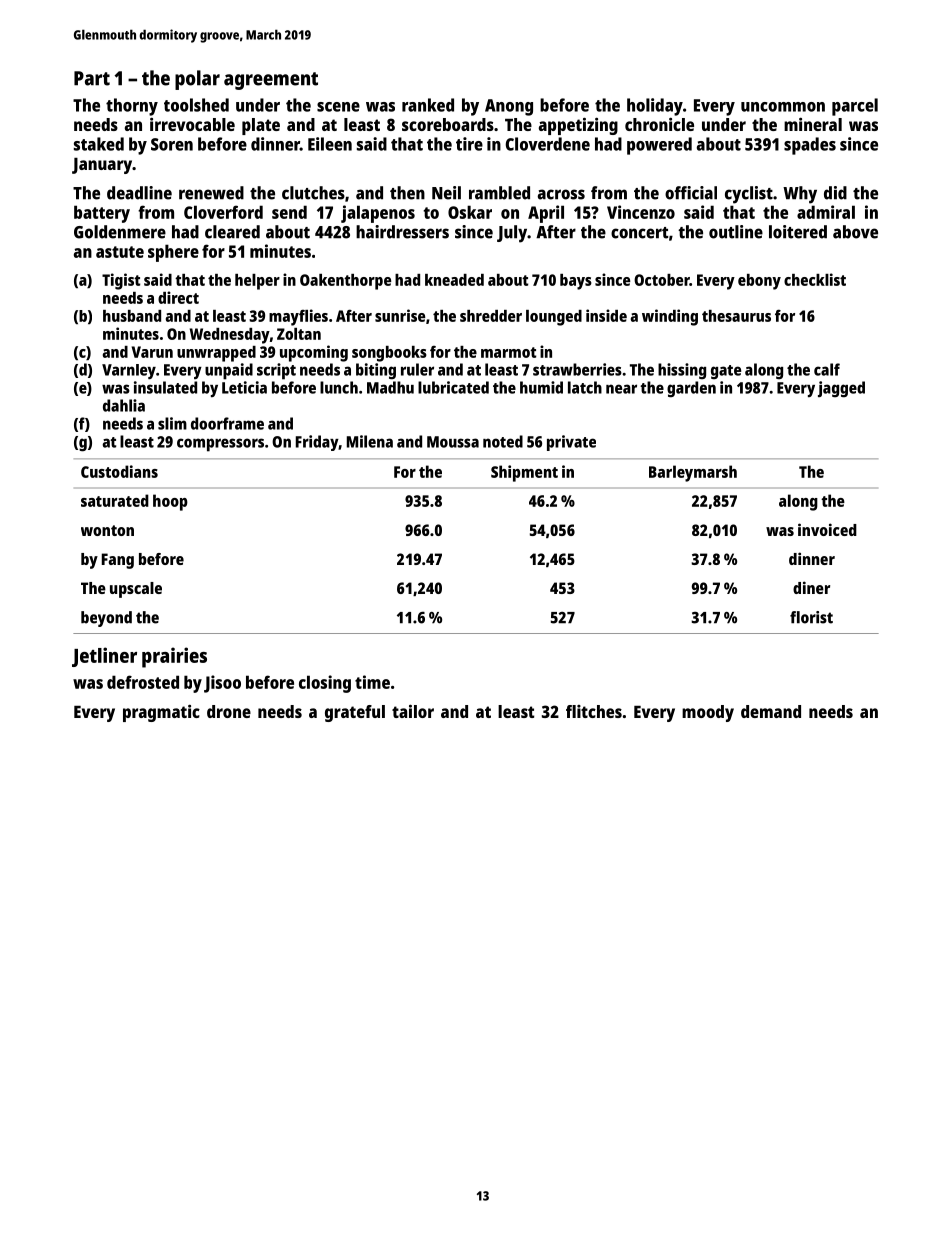 The height and width of the image is (1233, 952). Describe the element at coordinates (372, 682) in the image. I see `time` at that location.
